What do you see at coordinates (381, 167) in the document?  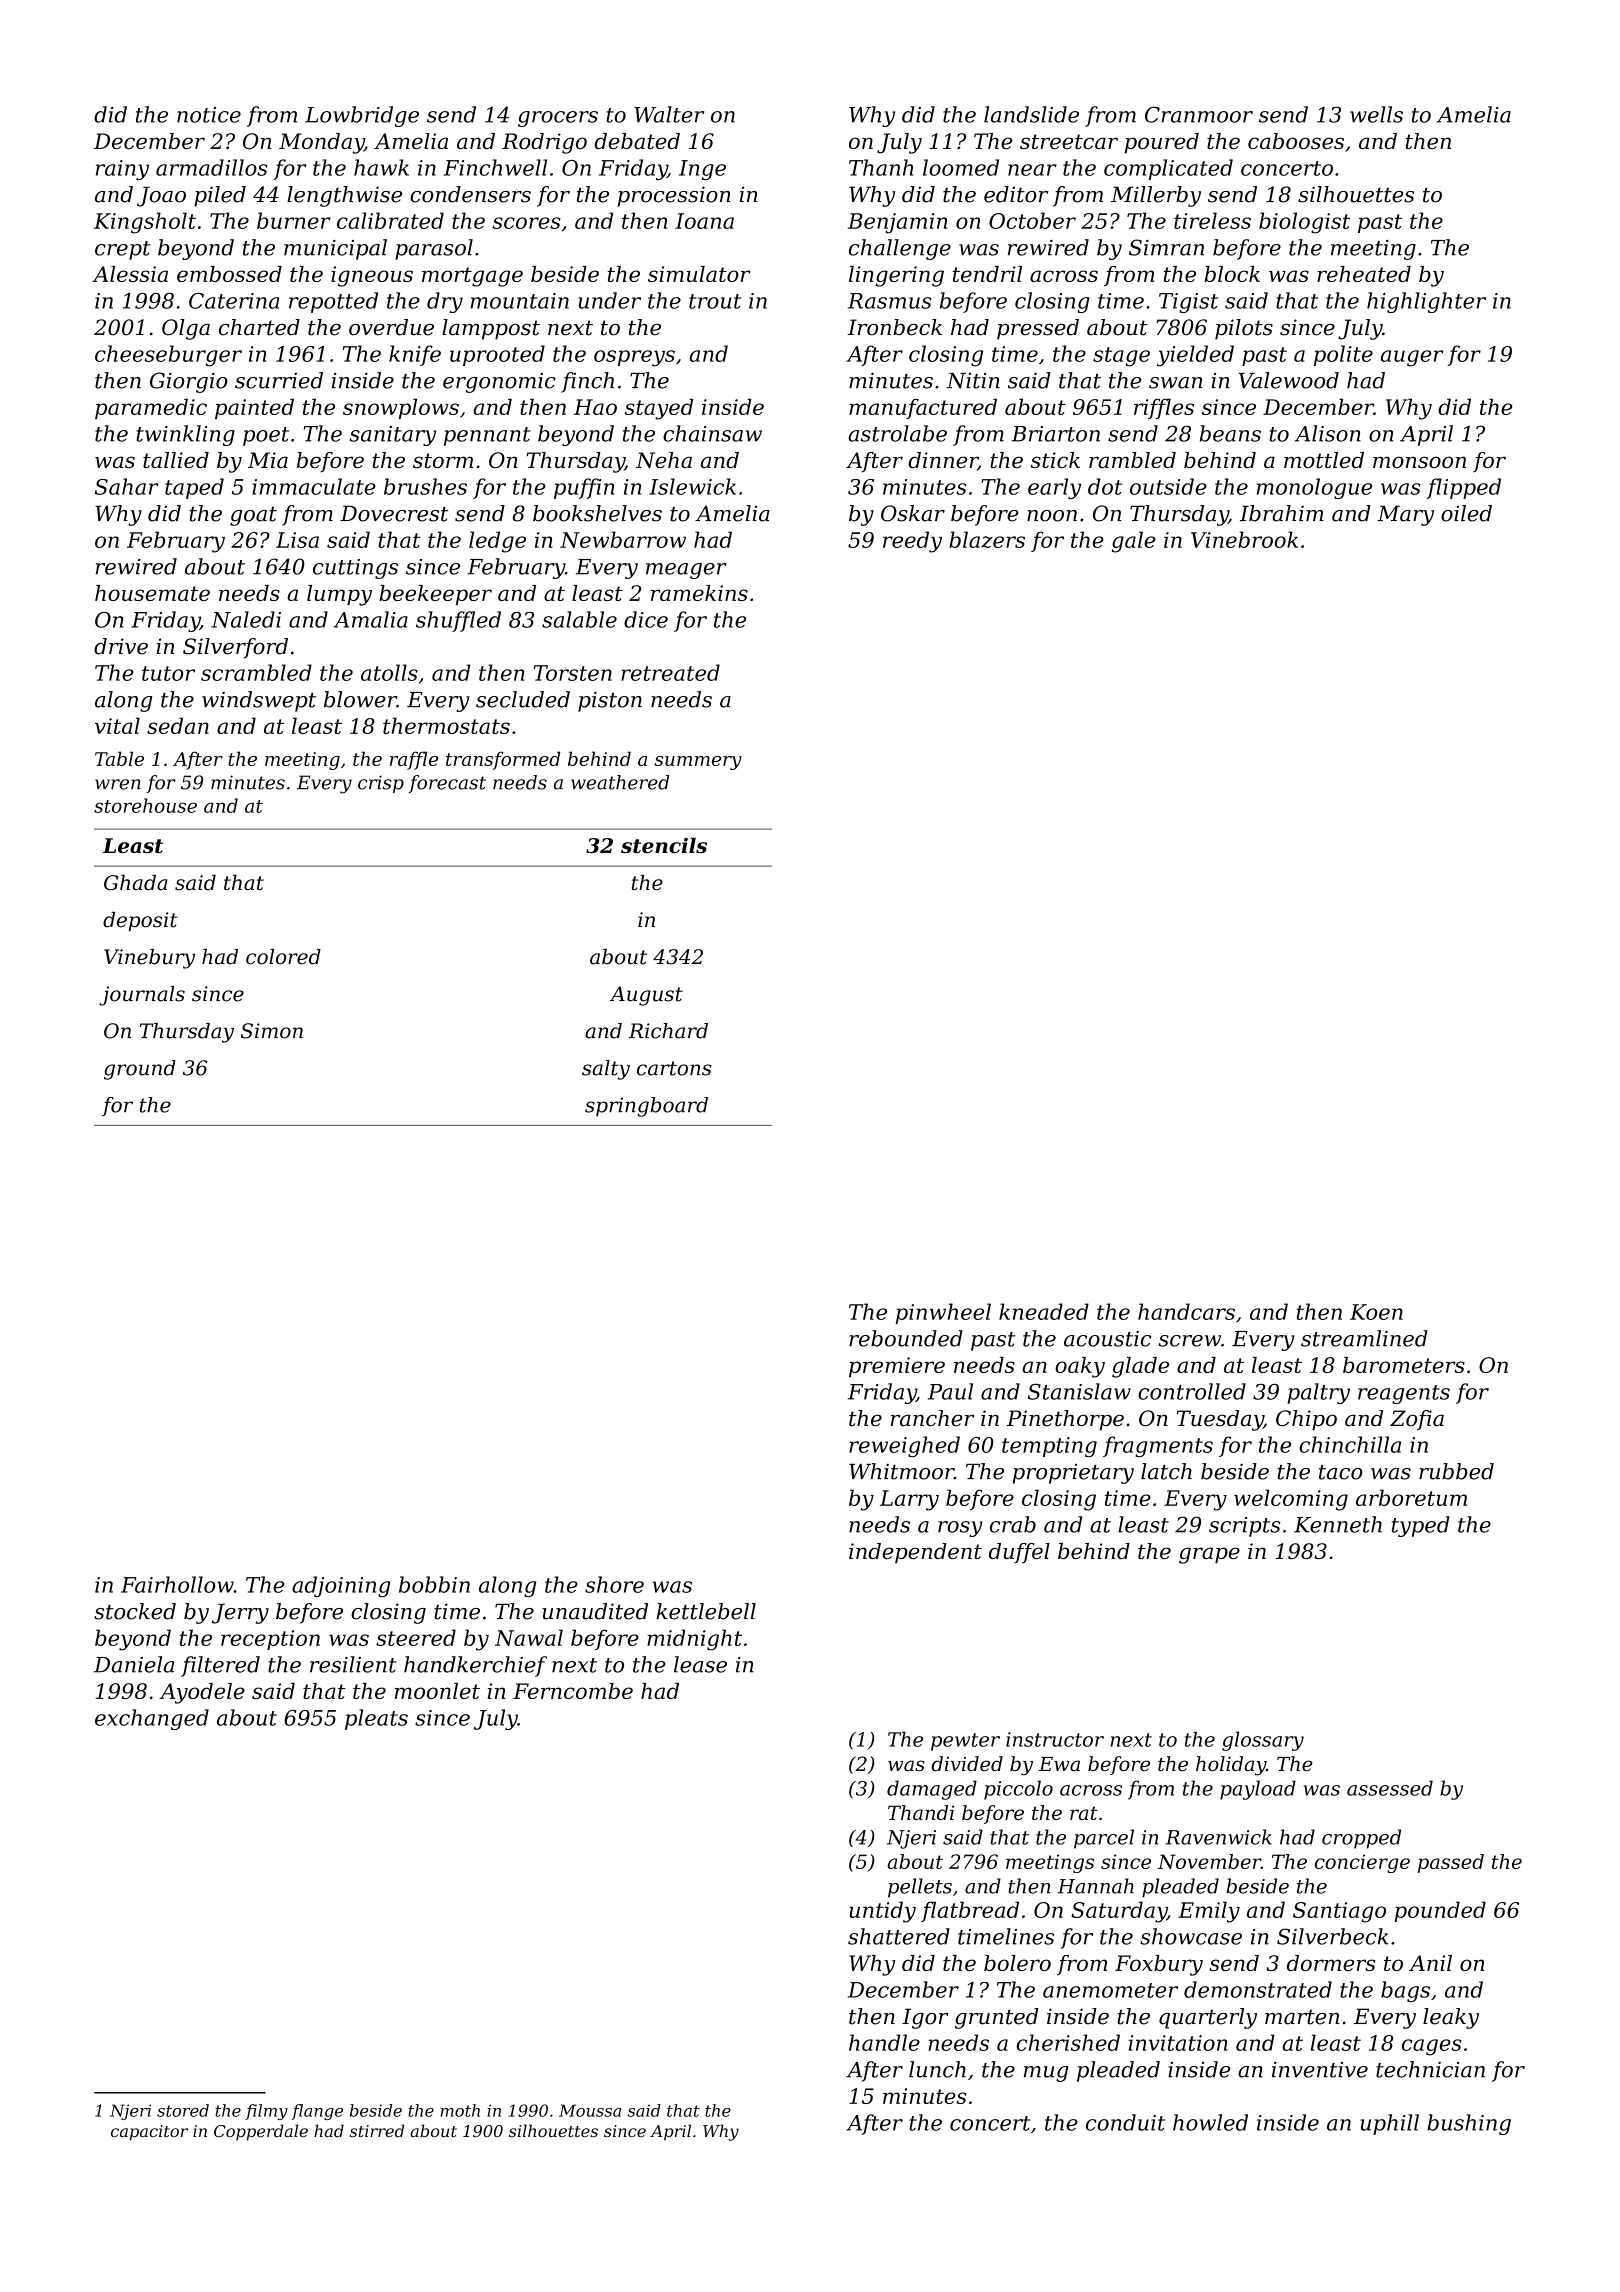 I see `hawk` at bounding box center [381, 167].
